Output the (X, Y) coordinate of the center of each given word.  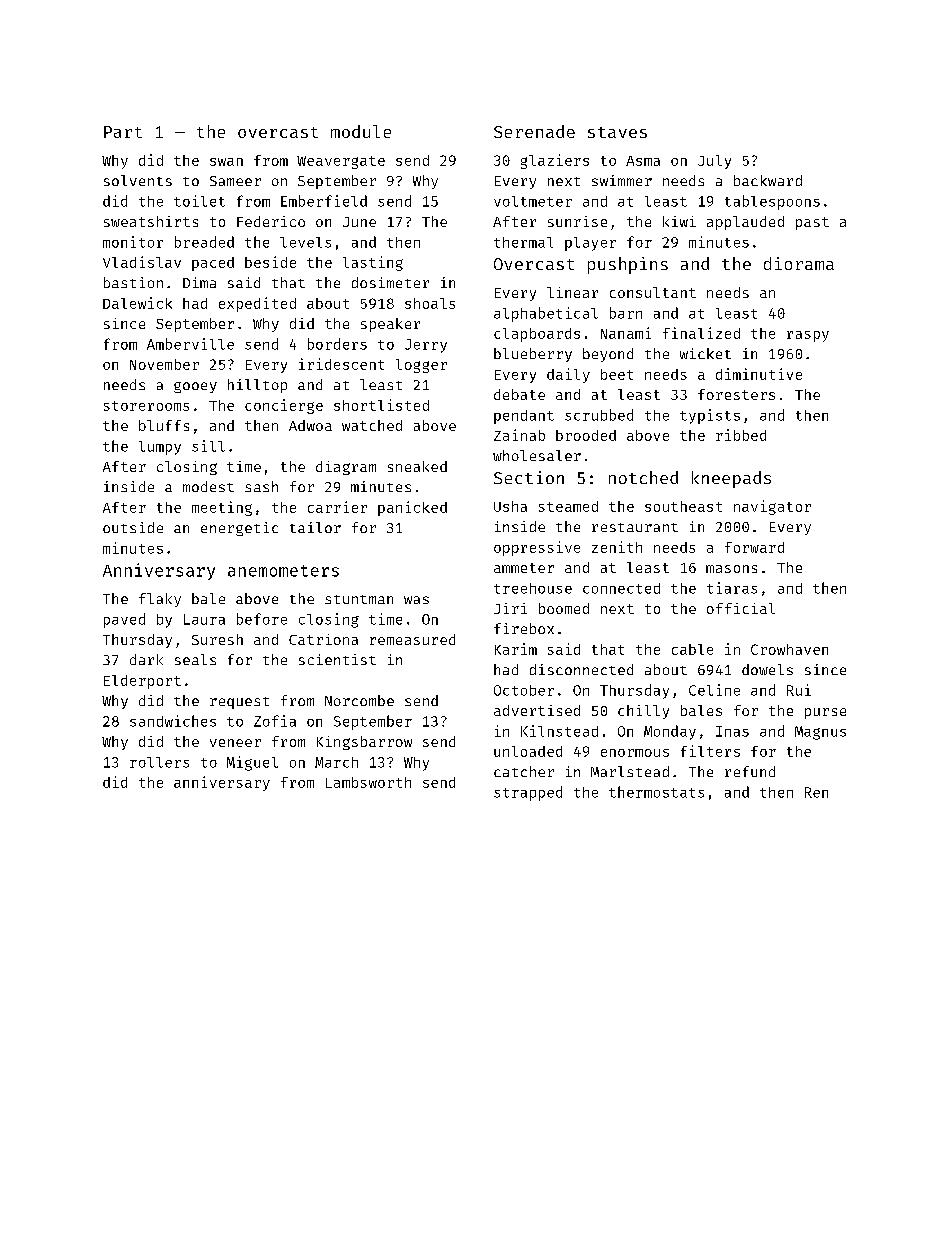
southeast (683, 506)
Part (123, 132)
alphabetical (546, 314)
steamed (568, 506)
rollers (159, 762)
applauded (745, 223)
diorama (799, 263)
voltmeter (533, 201)
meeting (222, 508)
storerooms (146, 406)
